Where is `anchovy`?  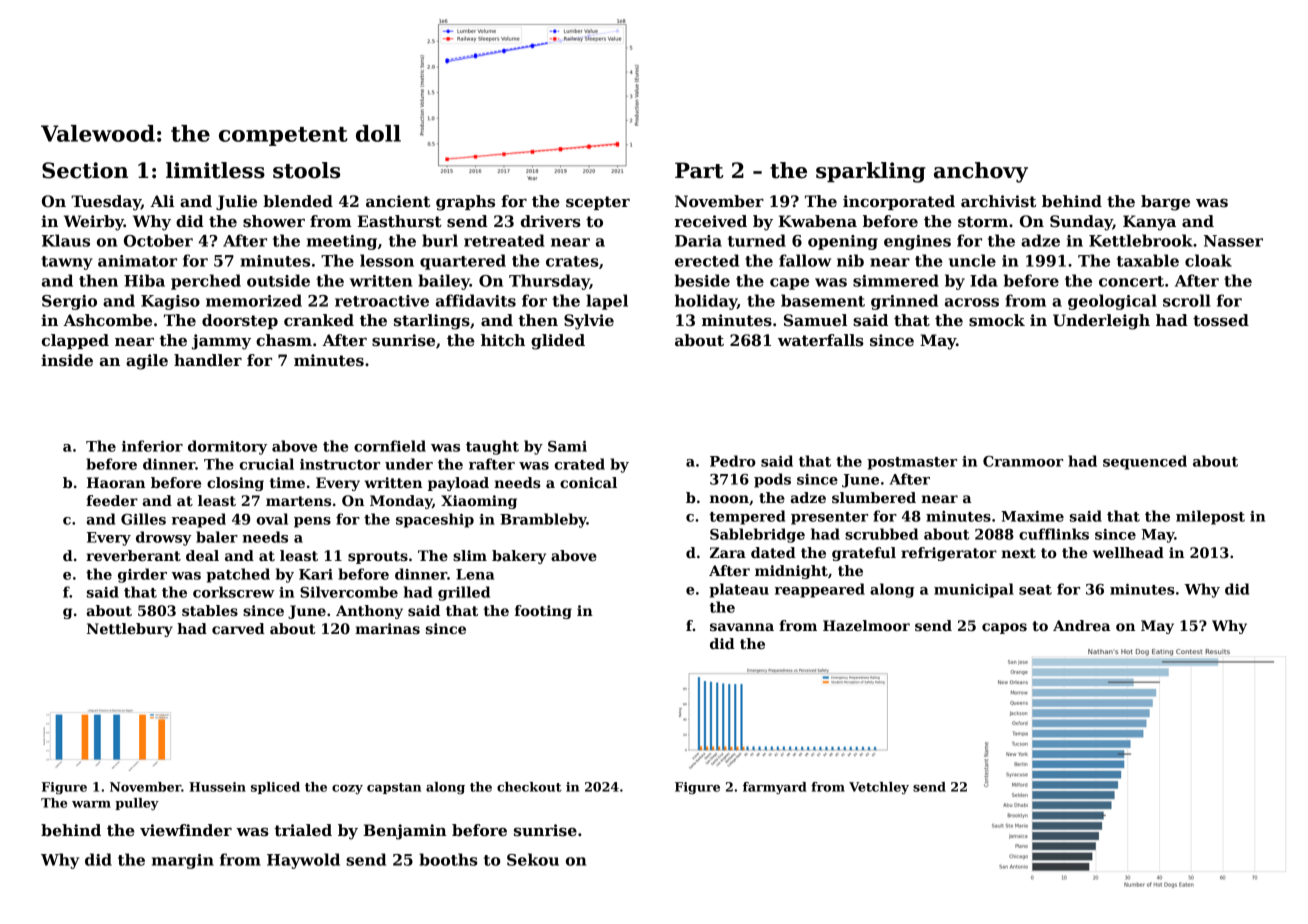
anchovy is located at coordinates (981, 172).
